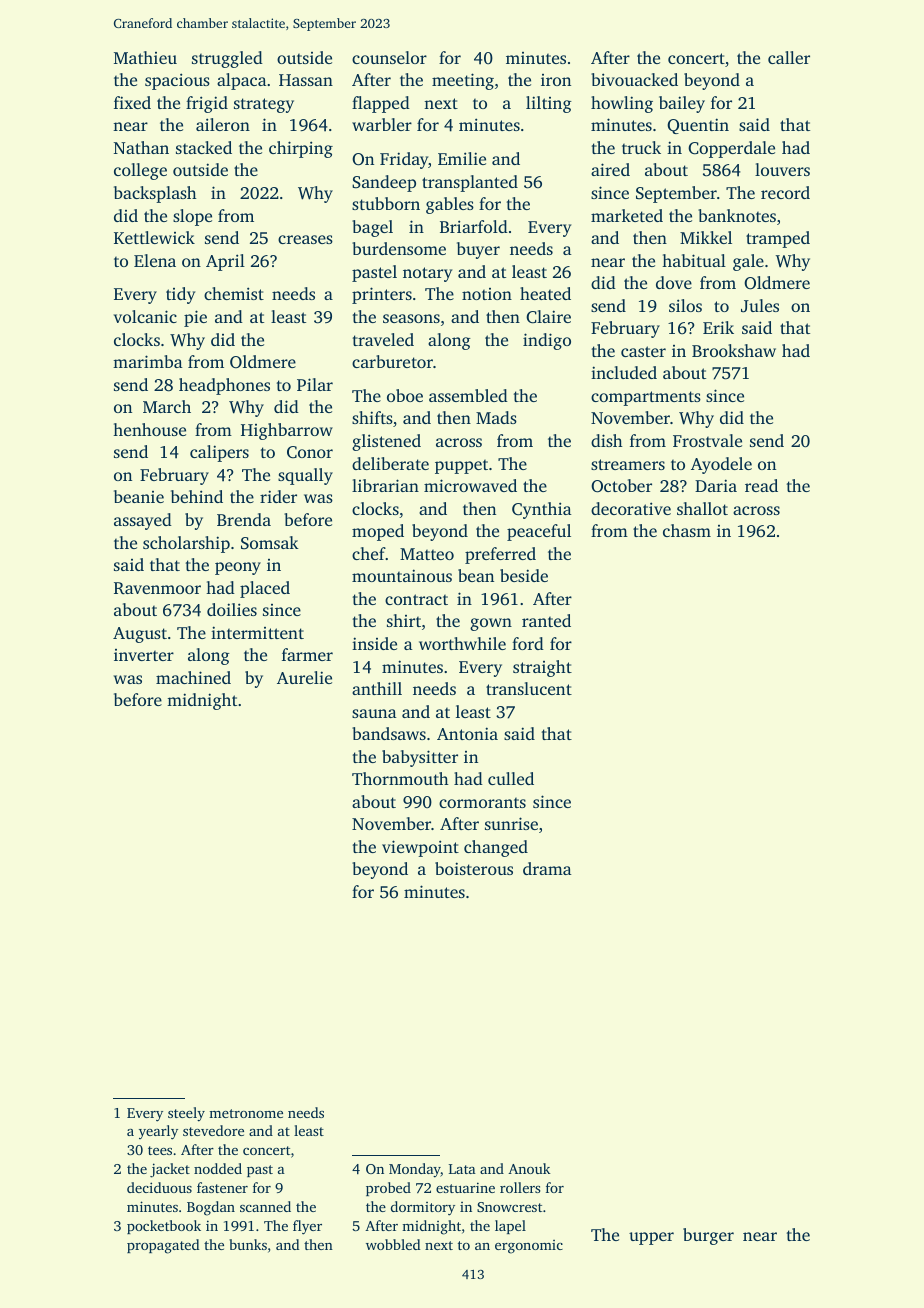 Image resolution: width=924 pixels, height=1308 pixels. Describe the element at coordinates (248, 1244) in the image. I see `bunks` at that location.
